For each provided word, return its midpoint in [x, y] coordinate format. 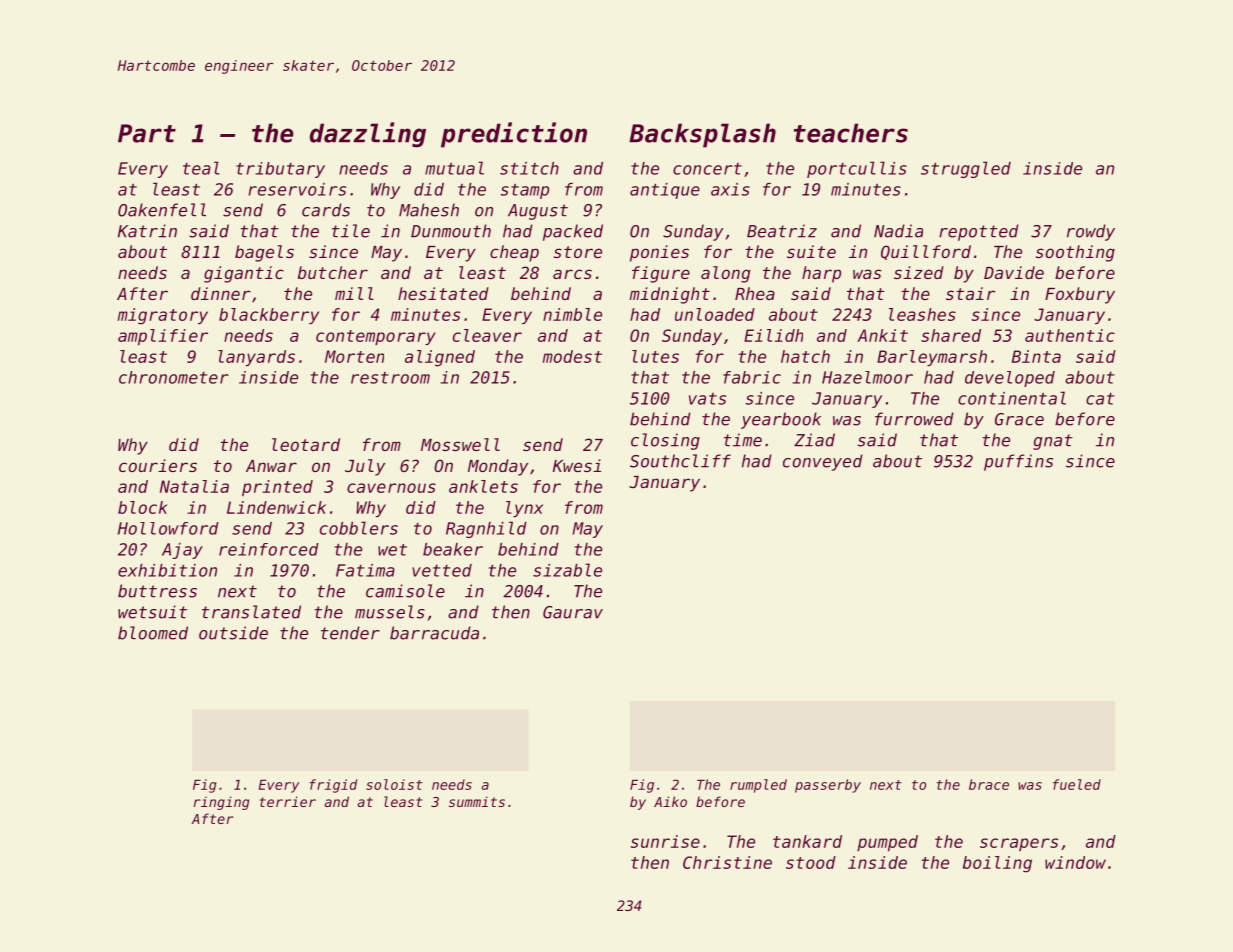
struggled [966, 169]
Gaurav [573, 612]
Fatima [365, 570]
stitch [529, 168]
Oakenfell [162, 210]
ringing [221, 803]
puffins [1018, 462]
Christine [727, 862]
